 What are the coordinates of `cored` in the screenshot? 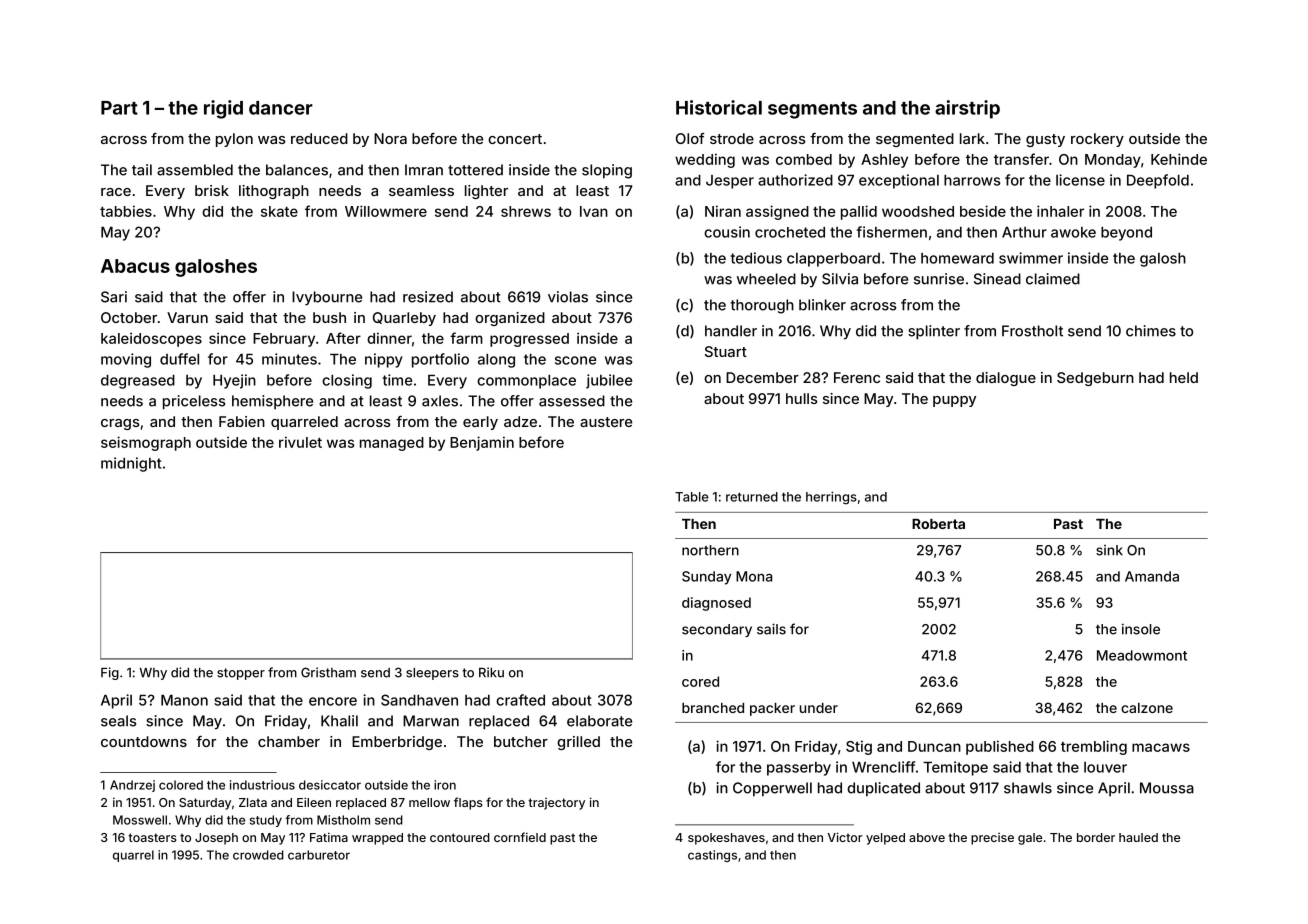 It's located at (700, 681).
